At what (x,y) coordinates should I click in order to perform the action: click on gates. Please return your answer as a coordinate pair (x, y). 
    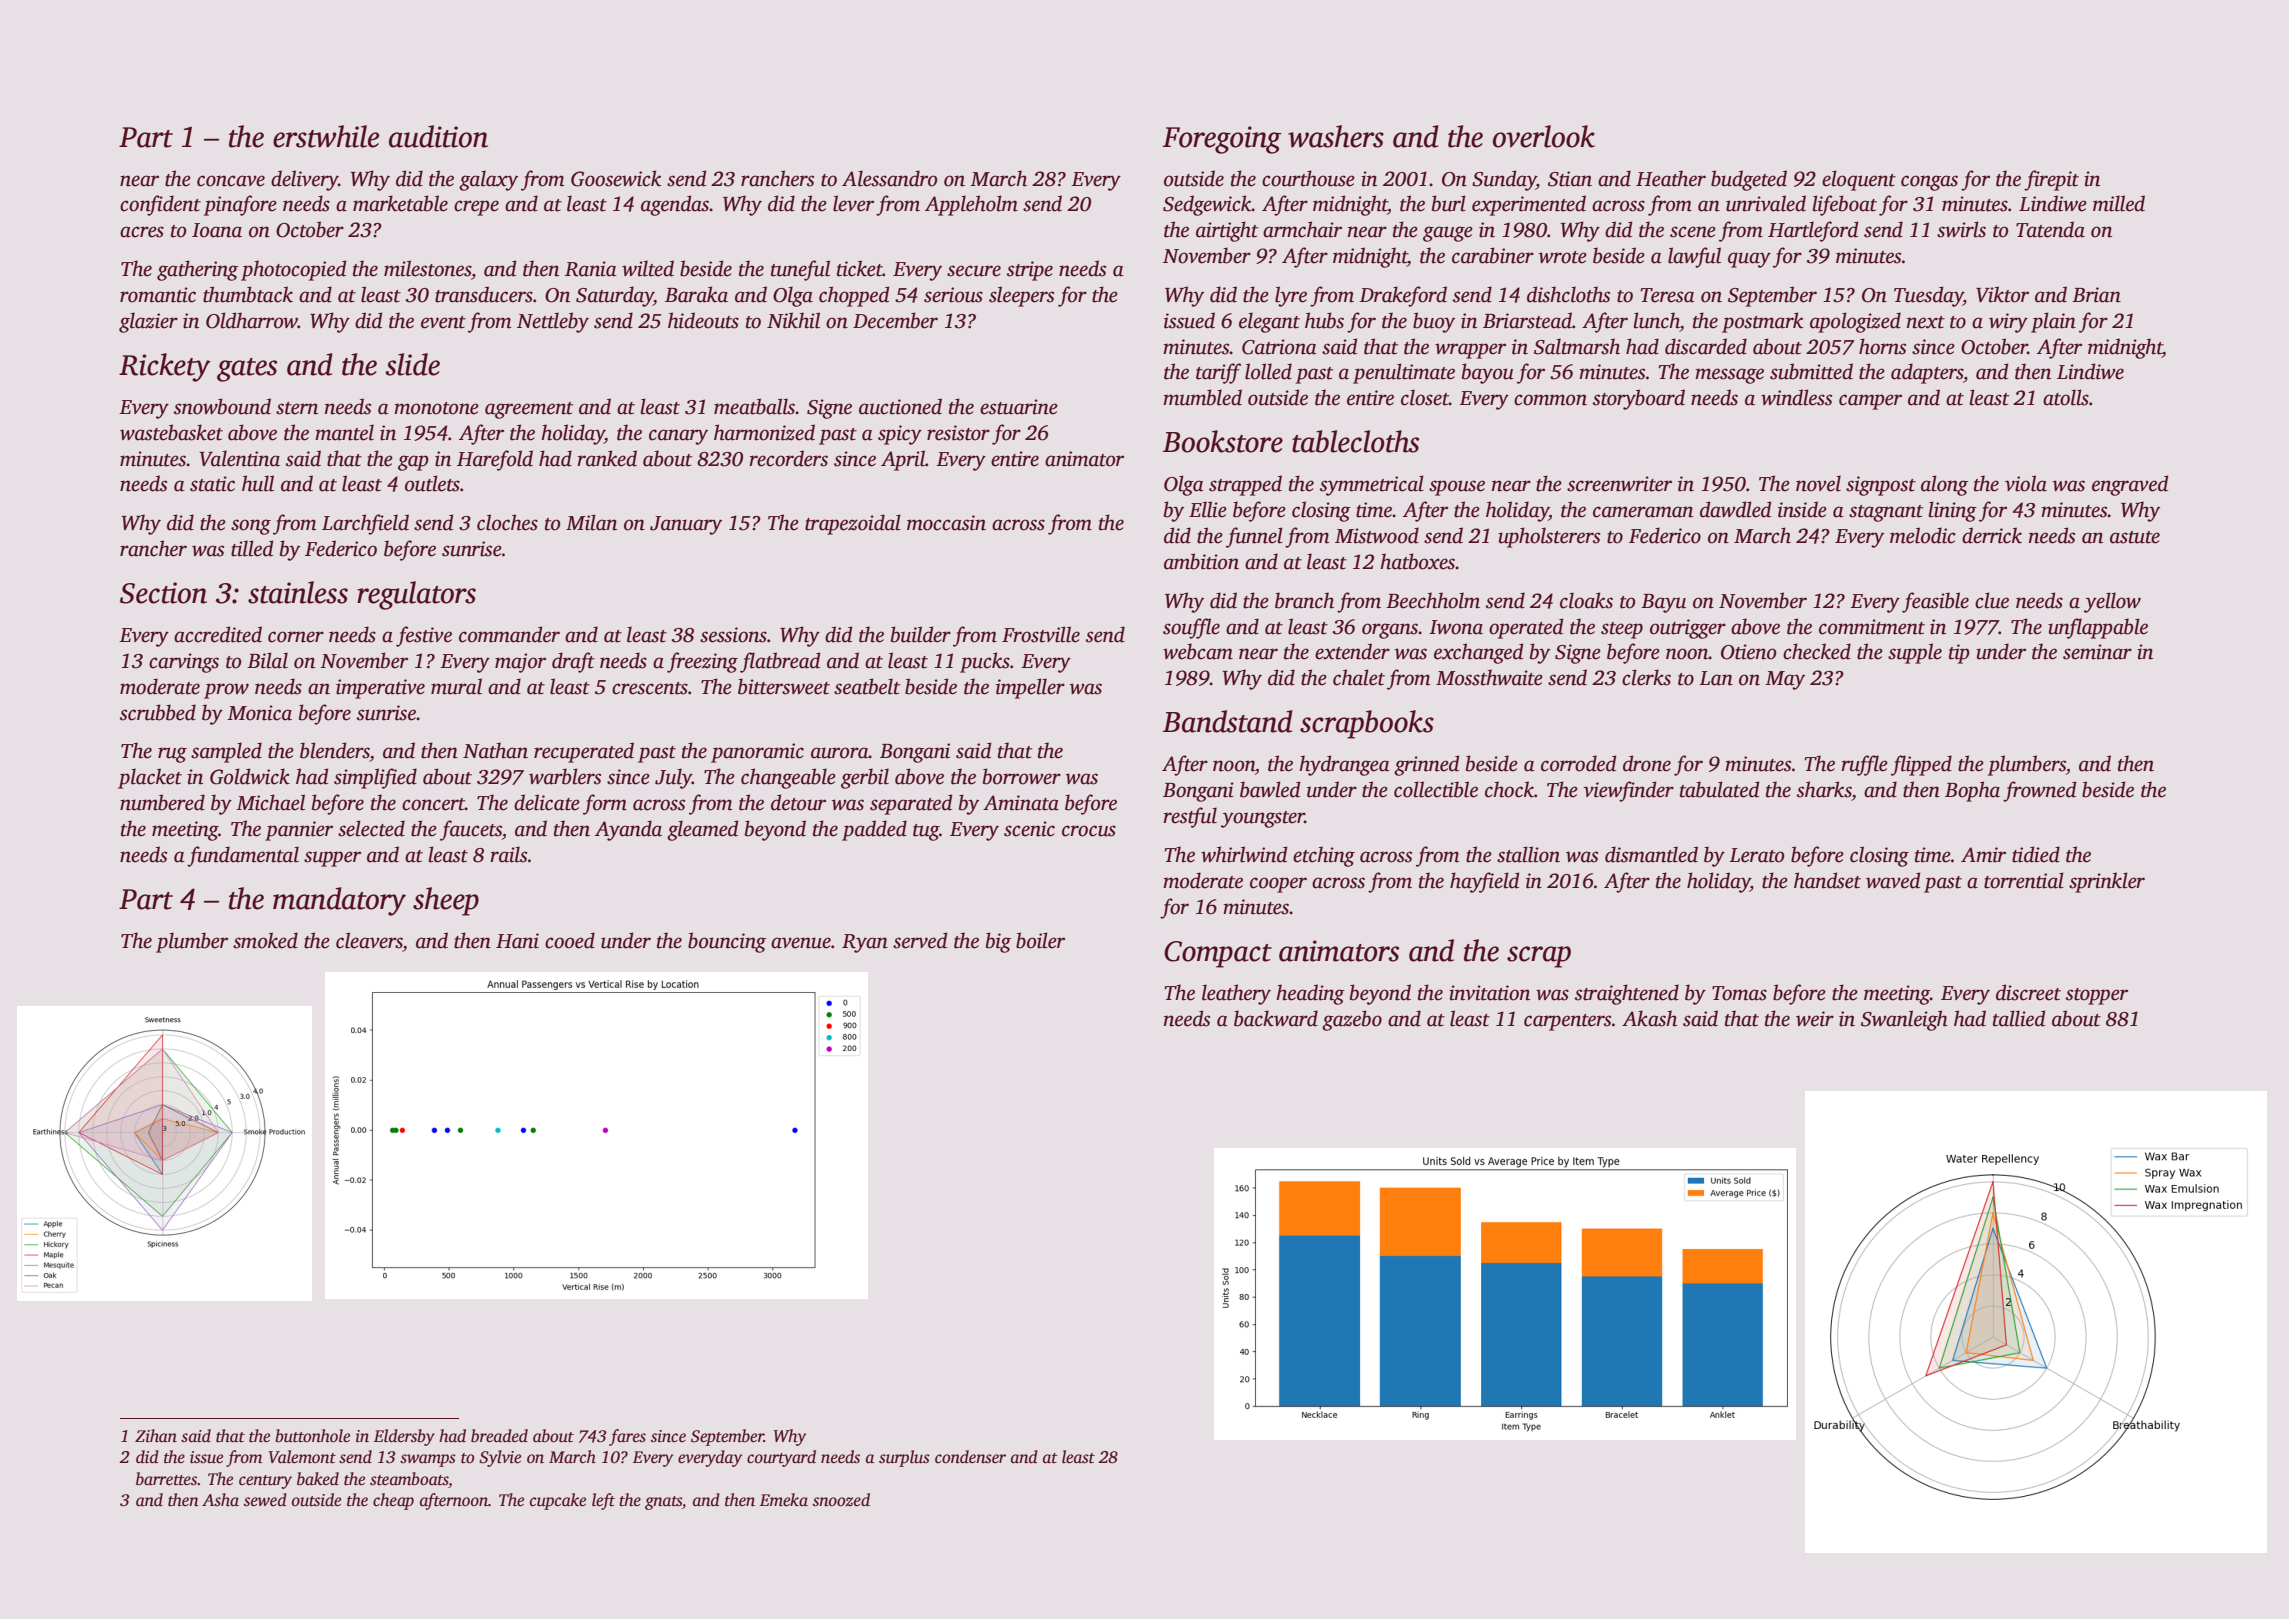
    Looking at the image, I should click on (247, 370).
